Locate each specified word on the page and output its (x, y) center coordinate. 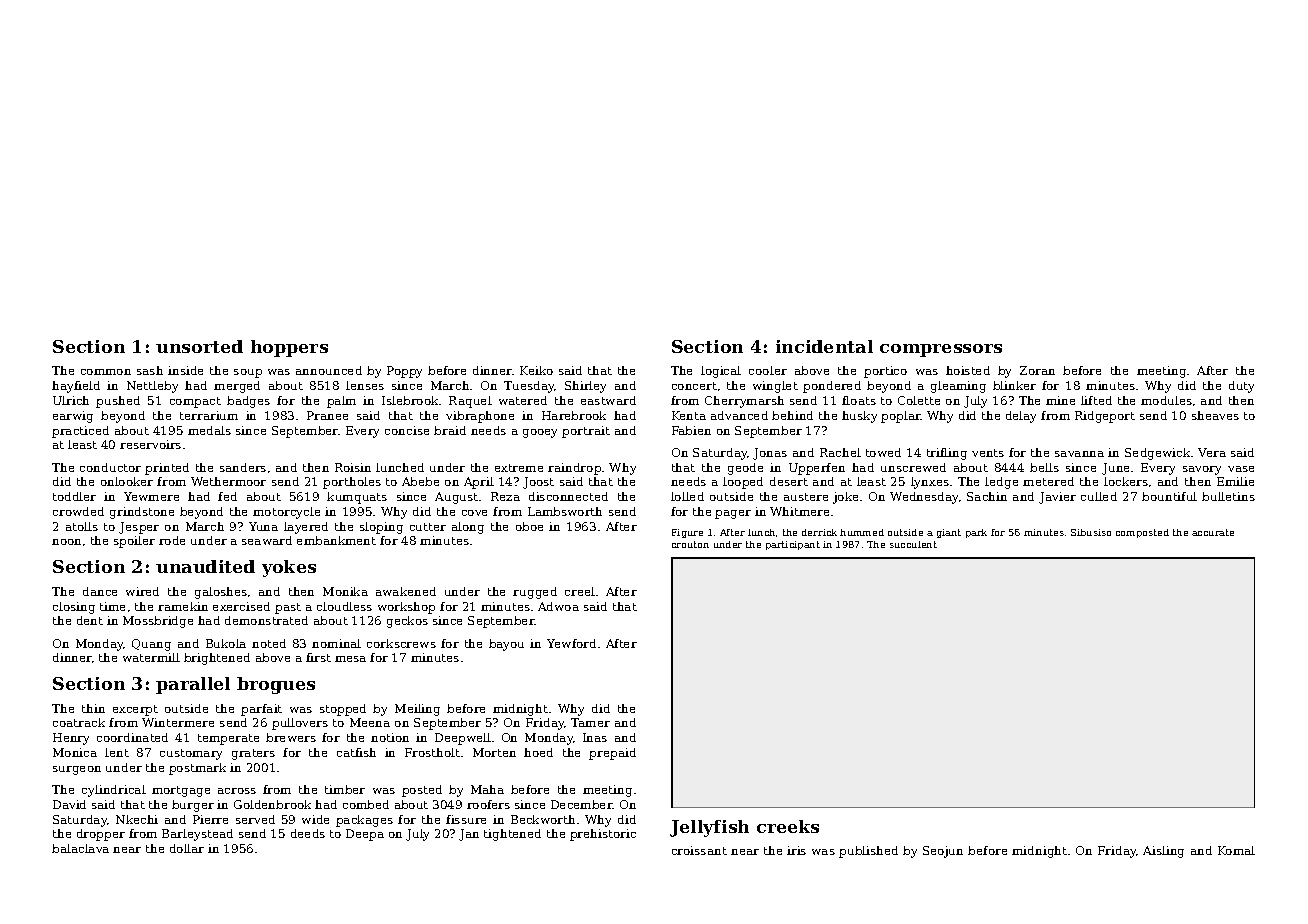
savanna (1079, 454)
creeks (788, 826)
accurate (1213, 532)
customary (191, 754)
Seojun (943, 852)
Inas (595, 737)
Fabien (691, 430)
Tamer (590, 722)
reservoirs (150, 444)
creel (580, 591)
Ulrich (71, 400)
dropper (101, 835)
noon (66, 542)
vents (988, 453)
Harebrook (574, 415)
